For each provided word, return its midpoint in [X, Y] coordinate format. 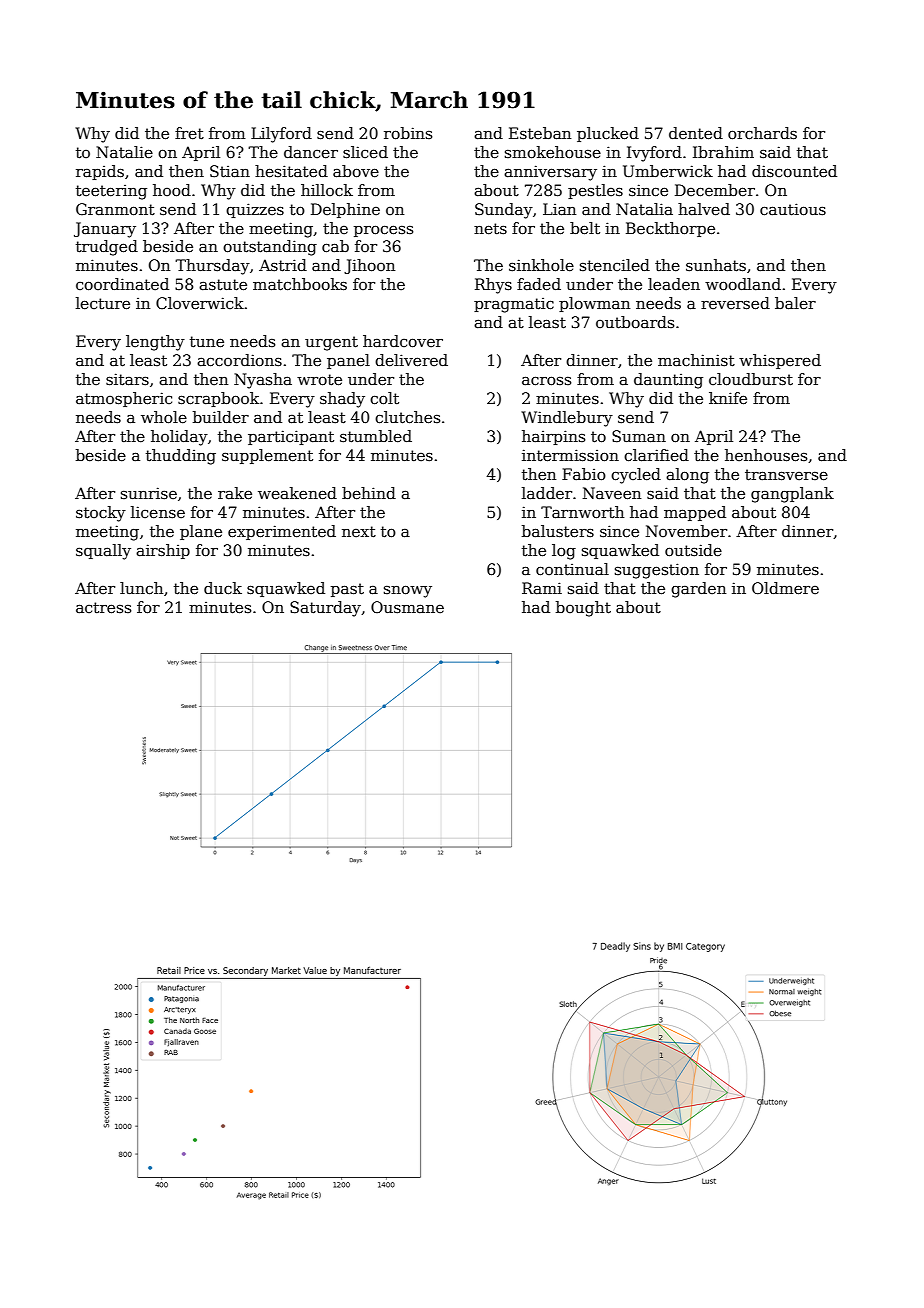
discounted [794, 171]
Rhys [493, 286]
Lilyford [281, 135]
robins [408, 133]
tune [207, 342]
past [347, 590]
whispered [780, 361]
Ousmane [407, 607]
